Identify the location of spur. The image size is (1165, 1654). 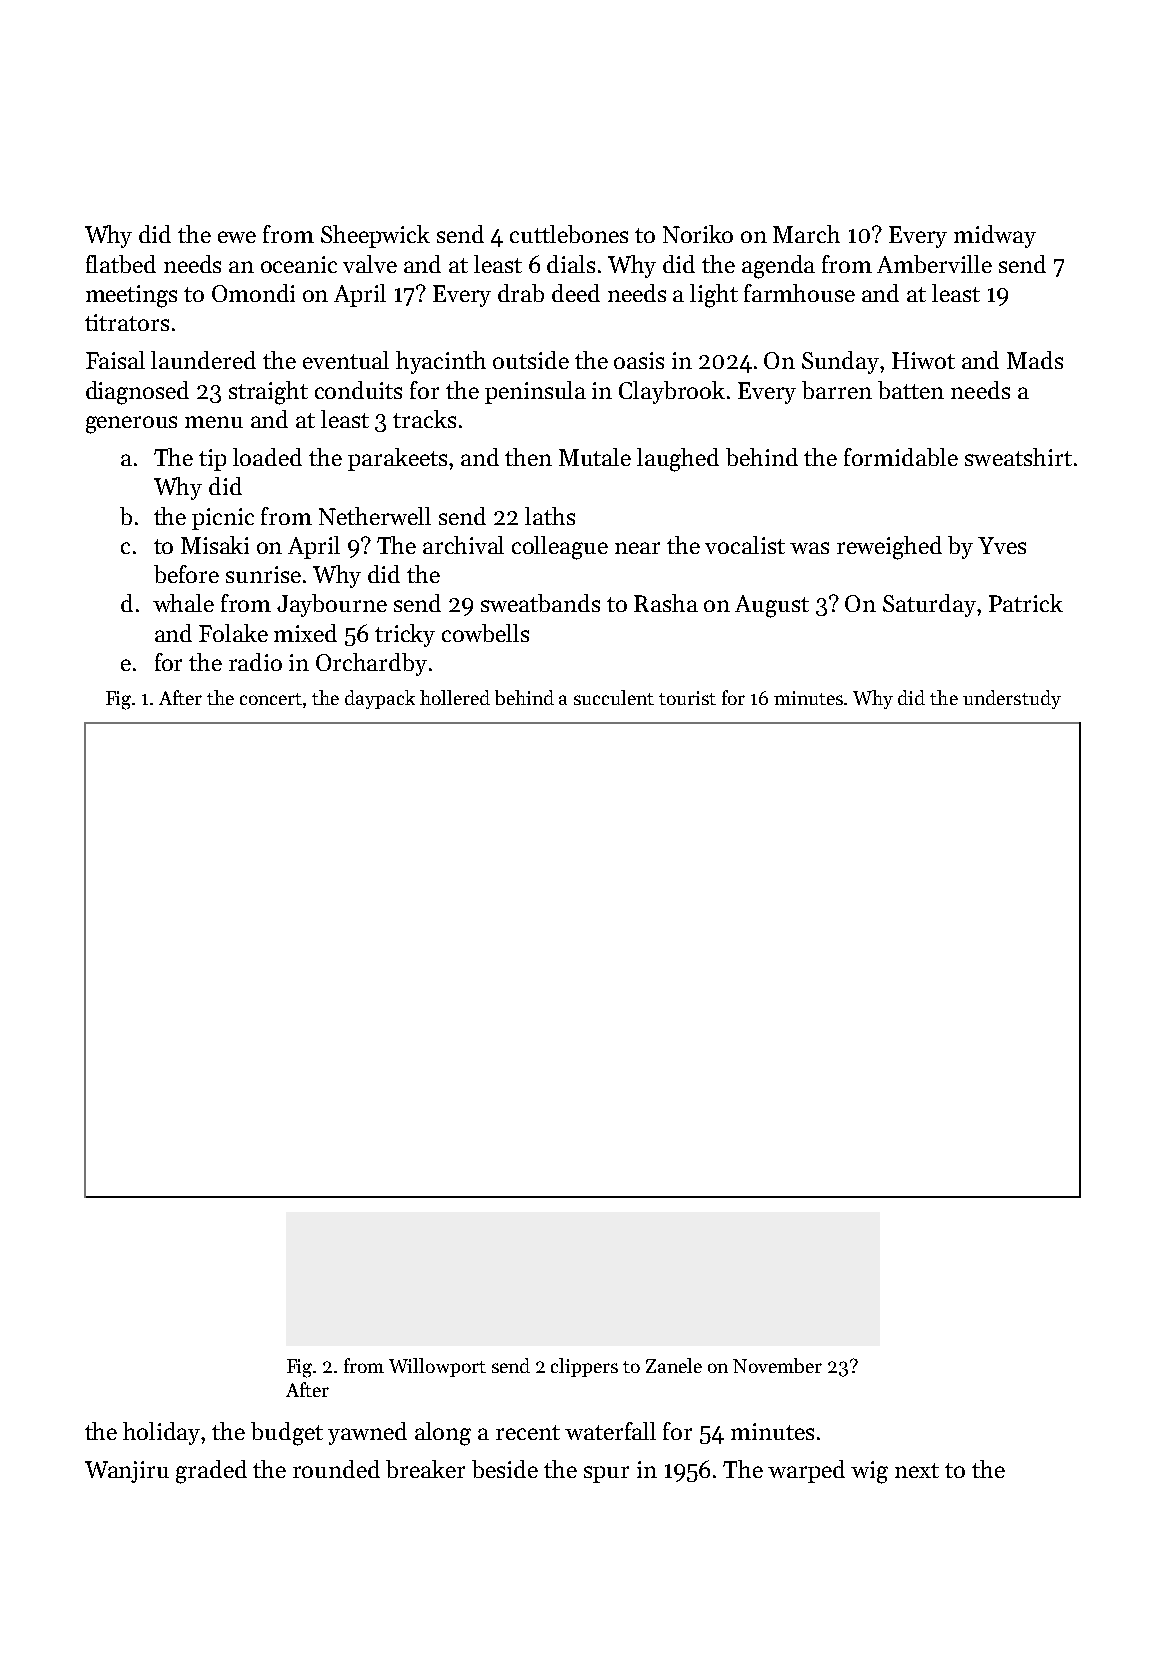
(606, 1474).
